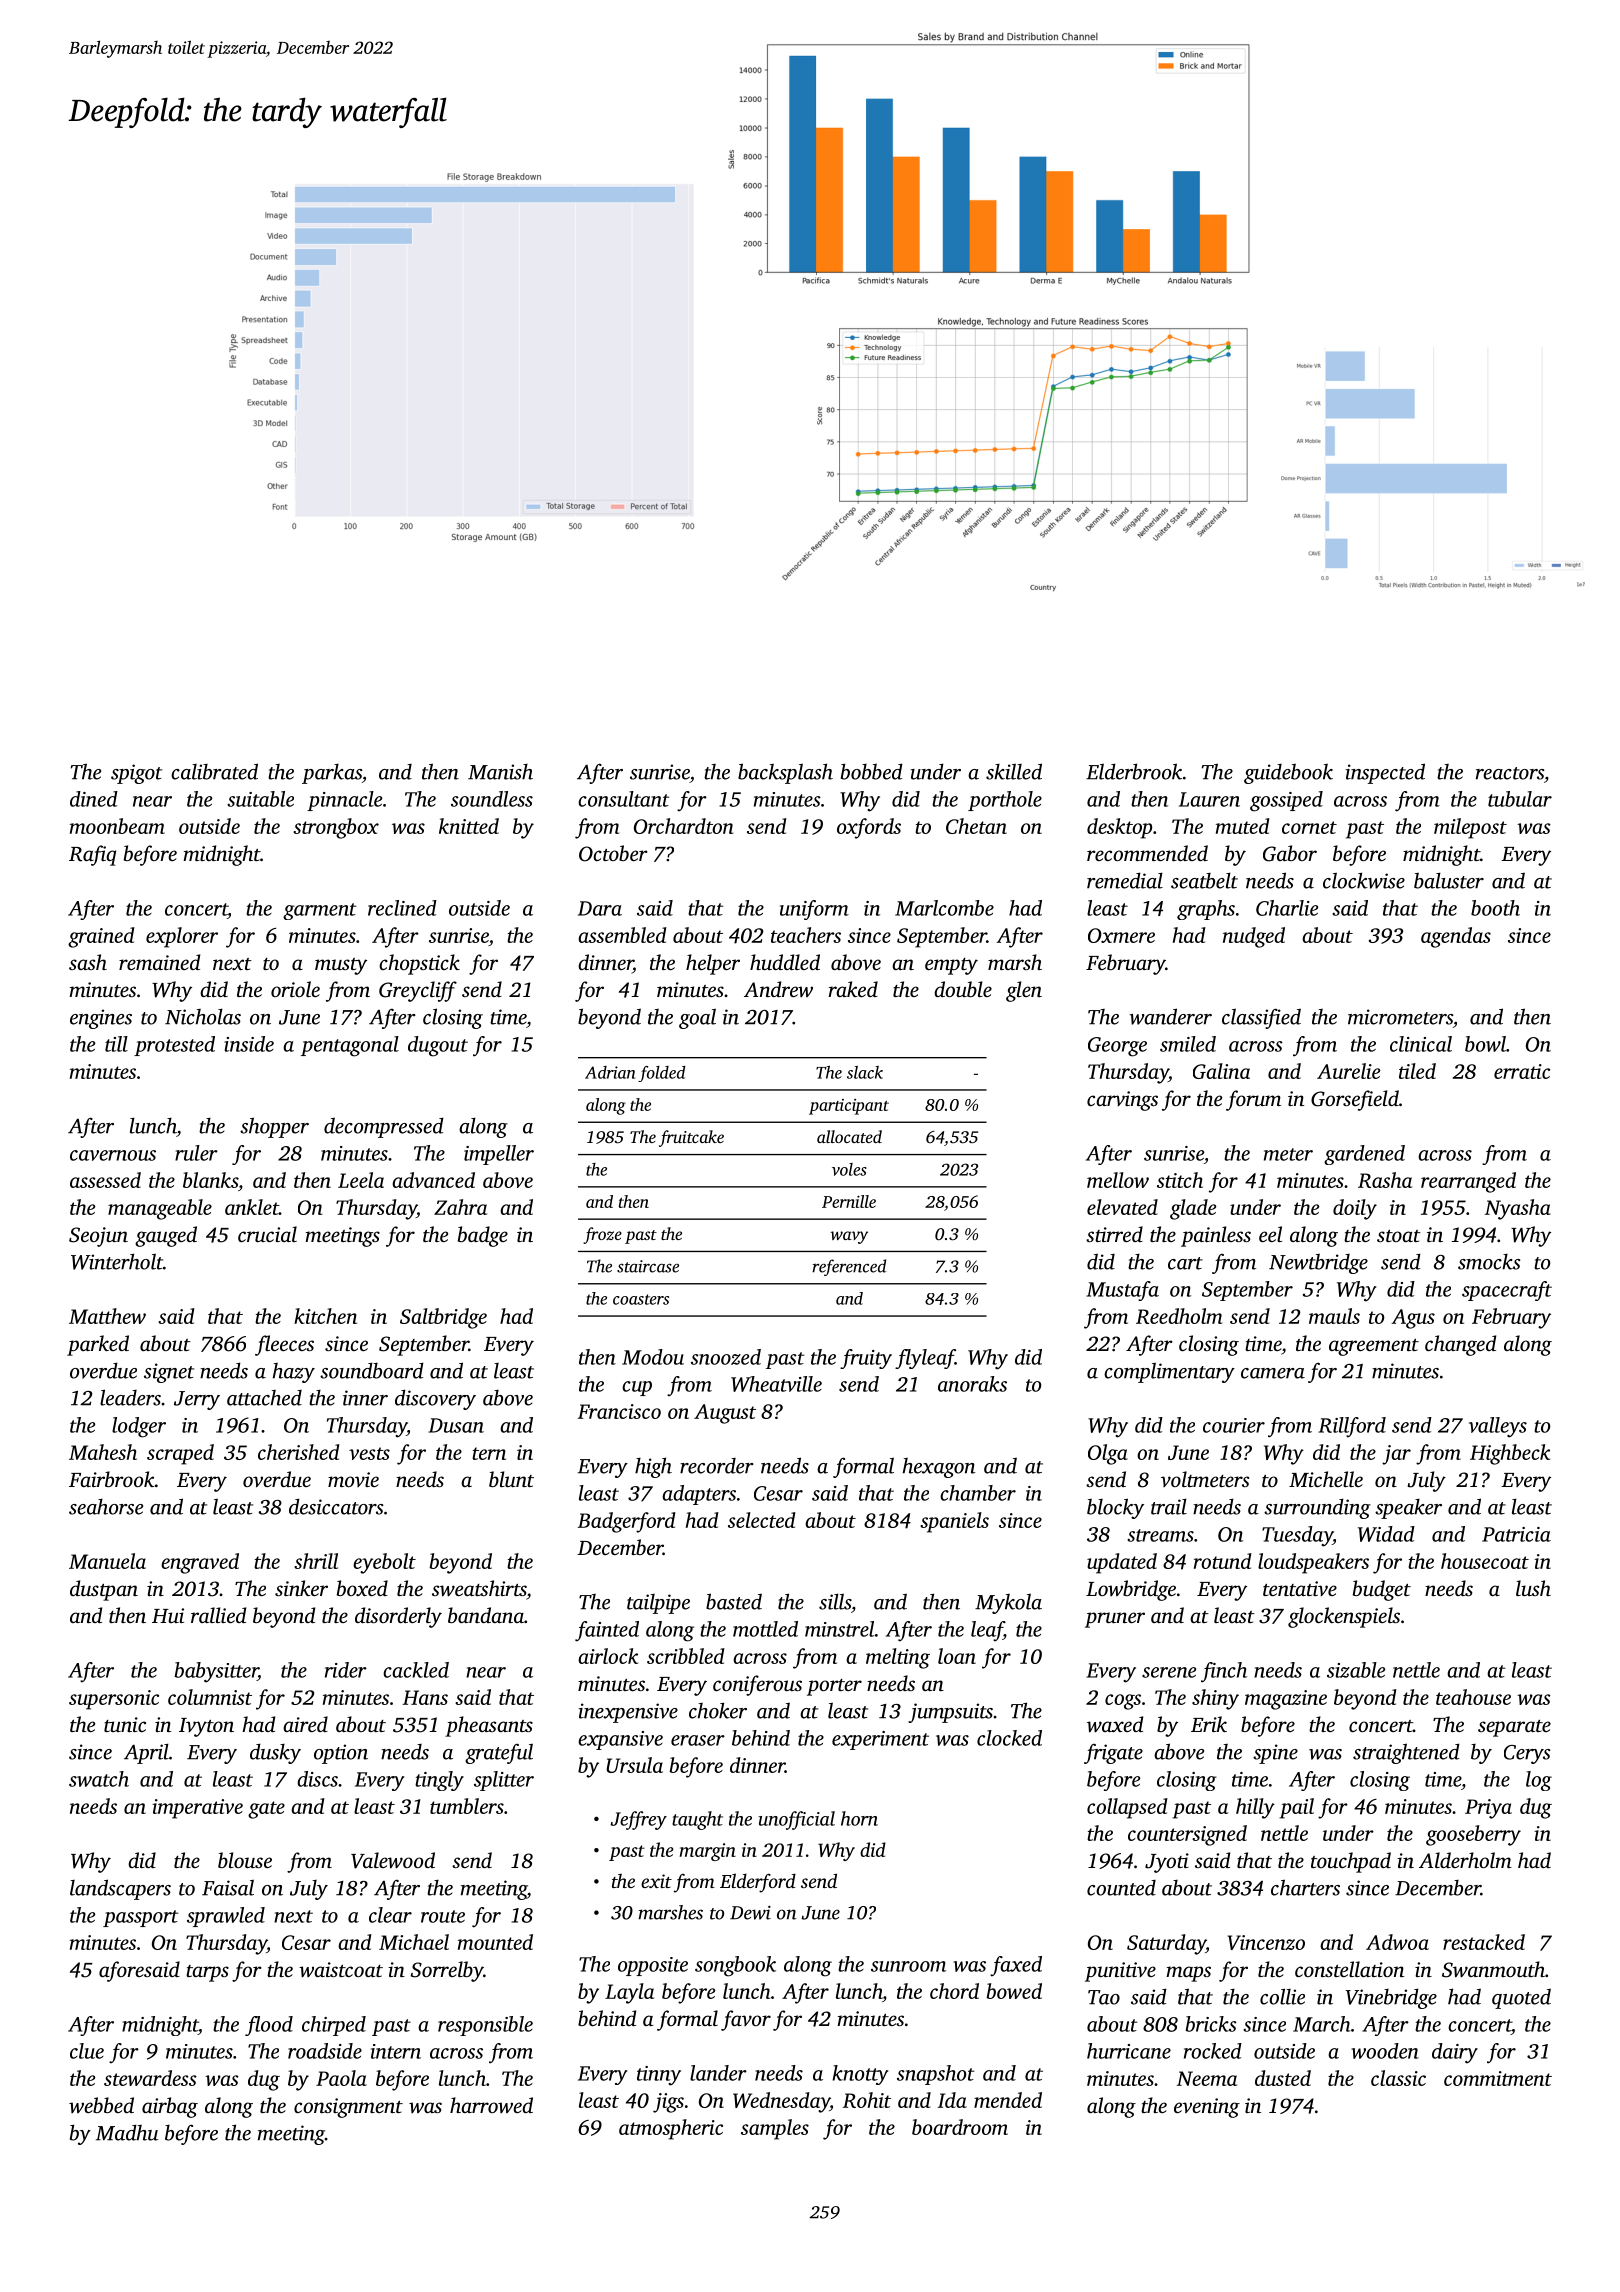 Image resolution: width=1620 pixels, height=2292 pixels. Describe the element at coordinates (853, 989) in the screenshot. I see `raked` at that location.
